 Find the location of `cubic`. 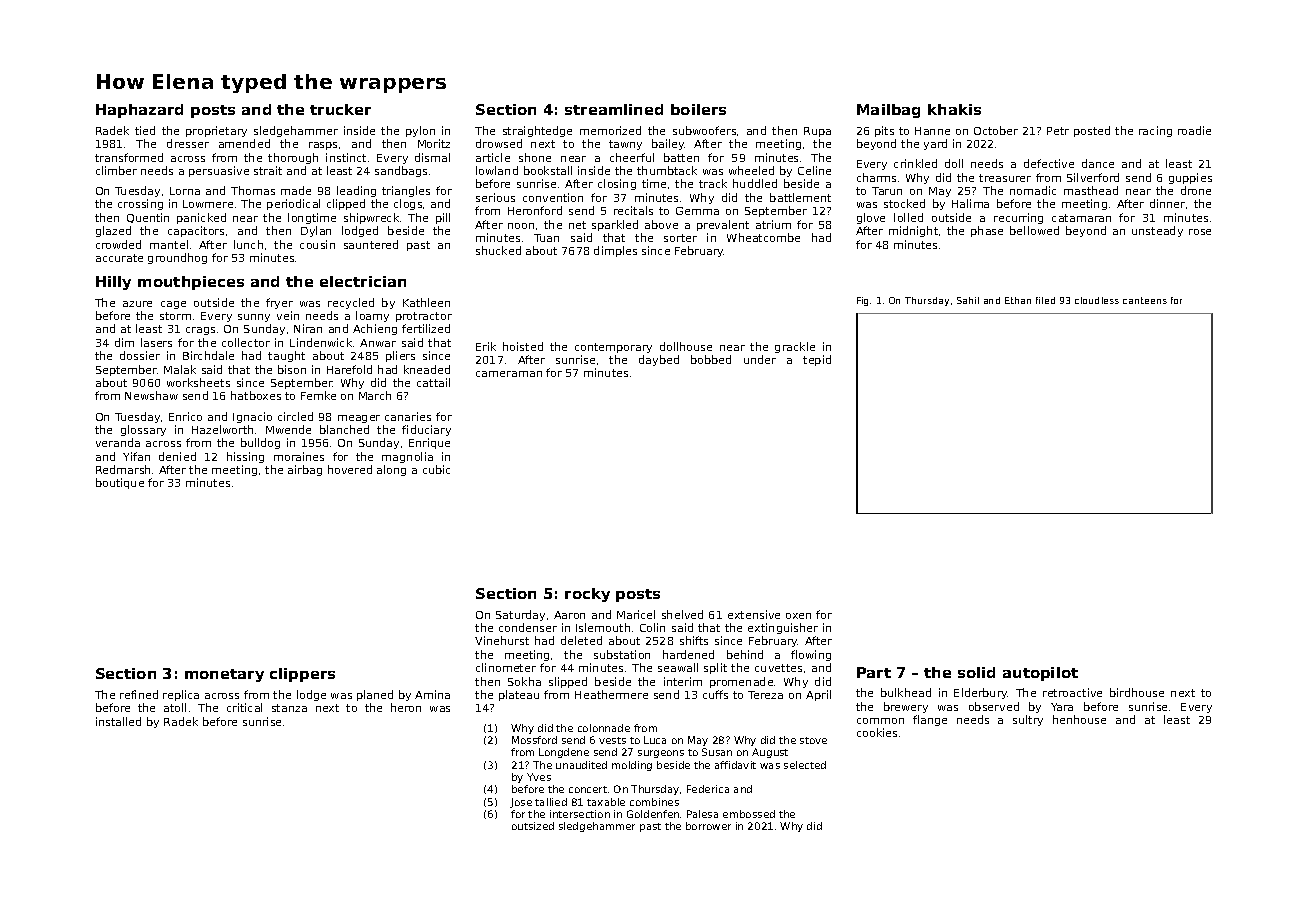

cubic is located at coordinates (436, 469).
